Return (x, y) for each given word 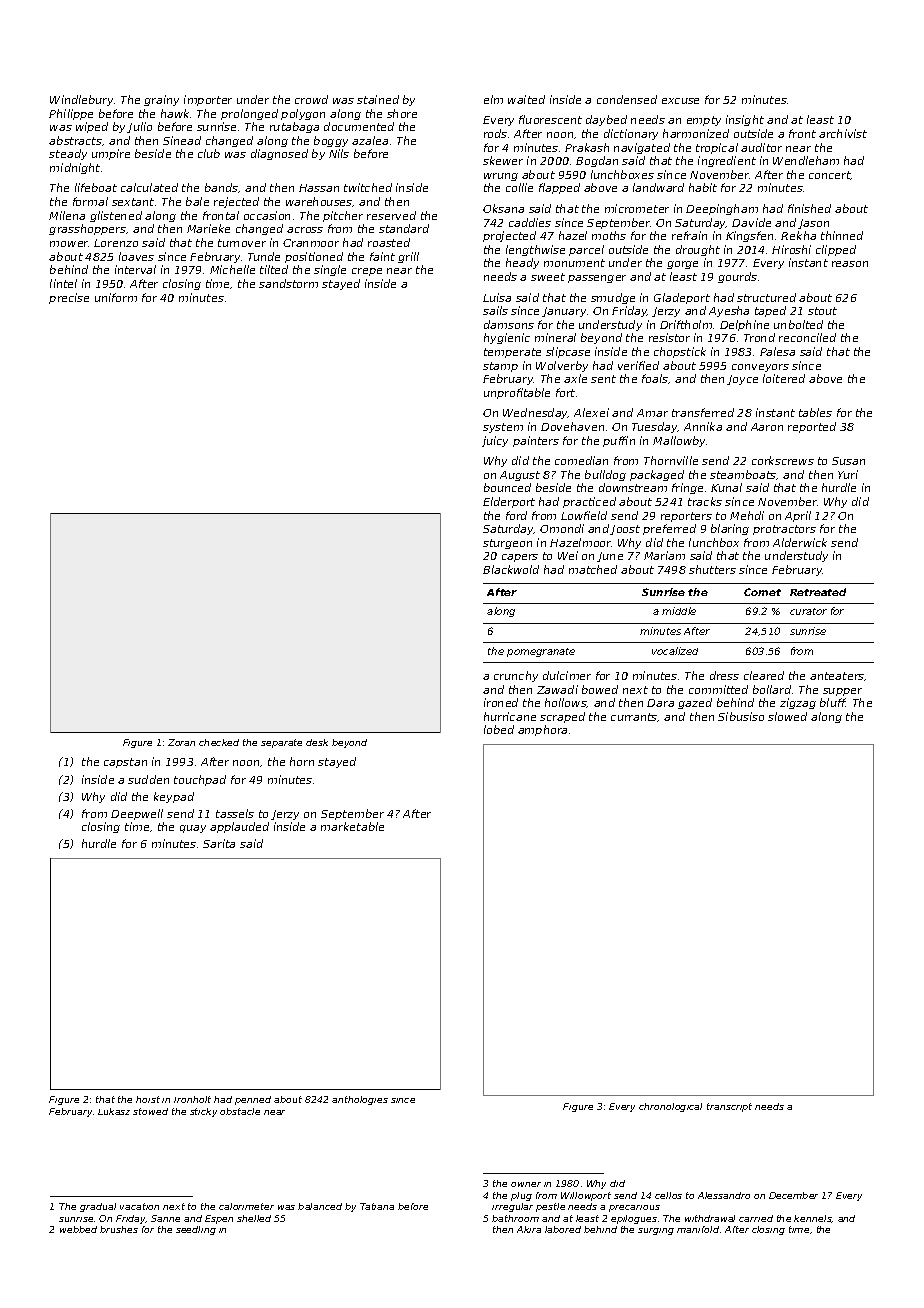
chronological (670, 1107)
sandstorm (288, 283)
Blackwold (511, 569)
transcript (729, 1107)
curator (808, 611)
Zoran (181, 742)
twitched (368, 187)
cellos (668, 1195)
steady (68, 154)
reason (850, 264)
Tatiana (377, 1206)
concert (830, 175)
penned (253, 1100)
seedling (196, 1230)
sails (495, 310)
